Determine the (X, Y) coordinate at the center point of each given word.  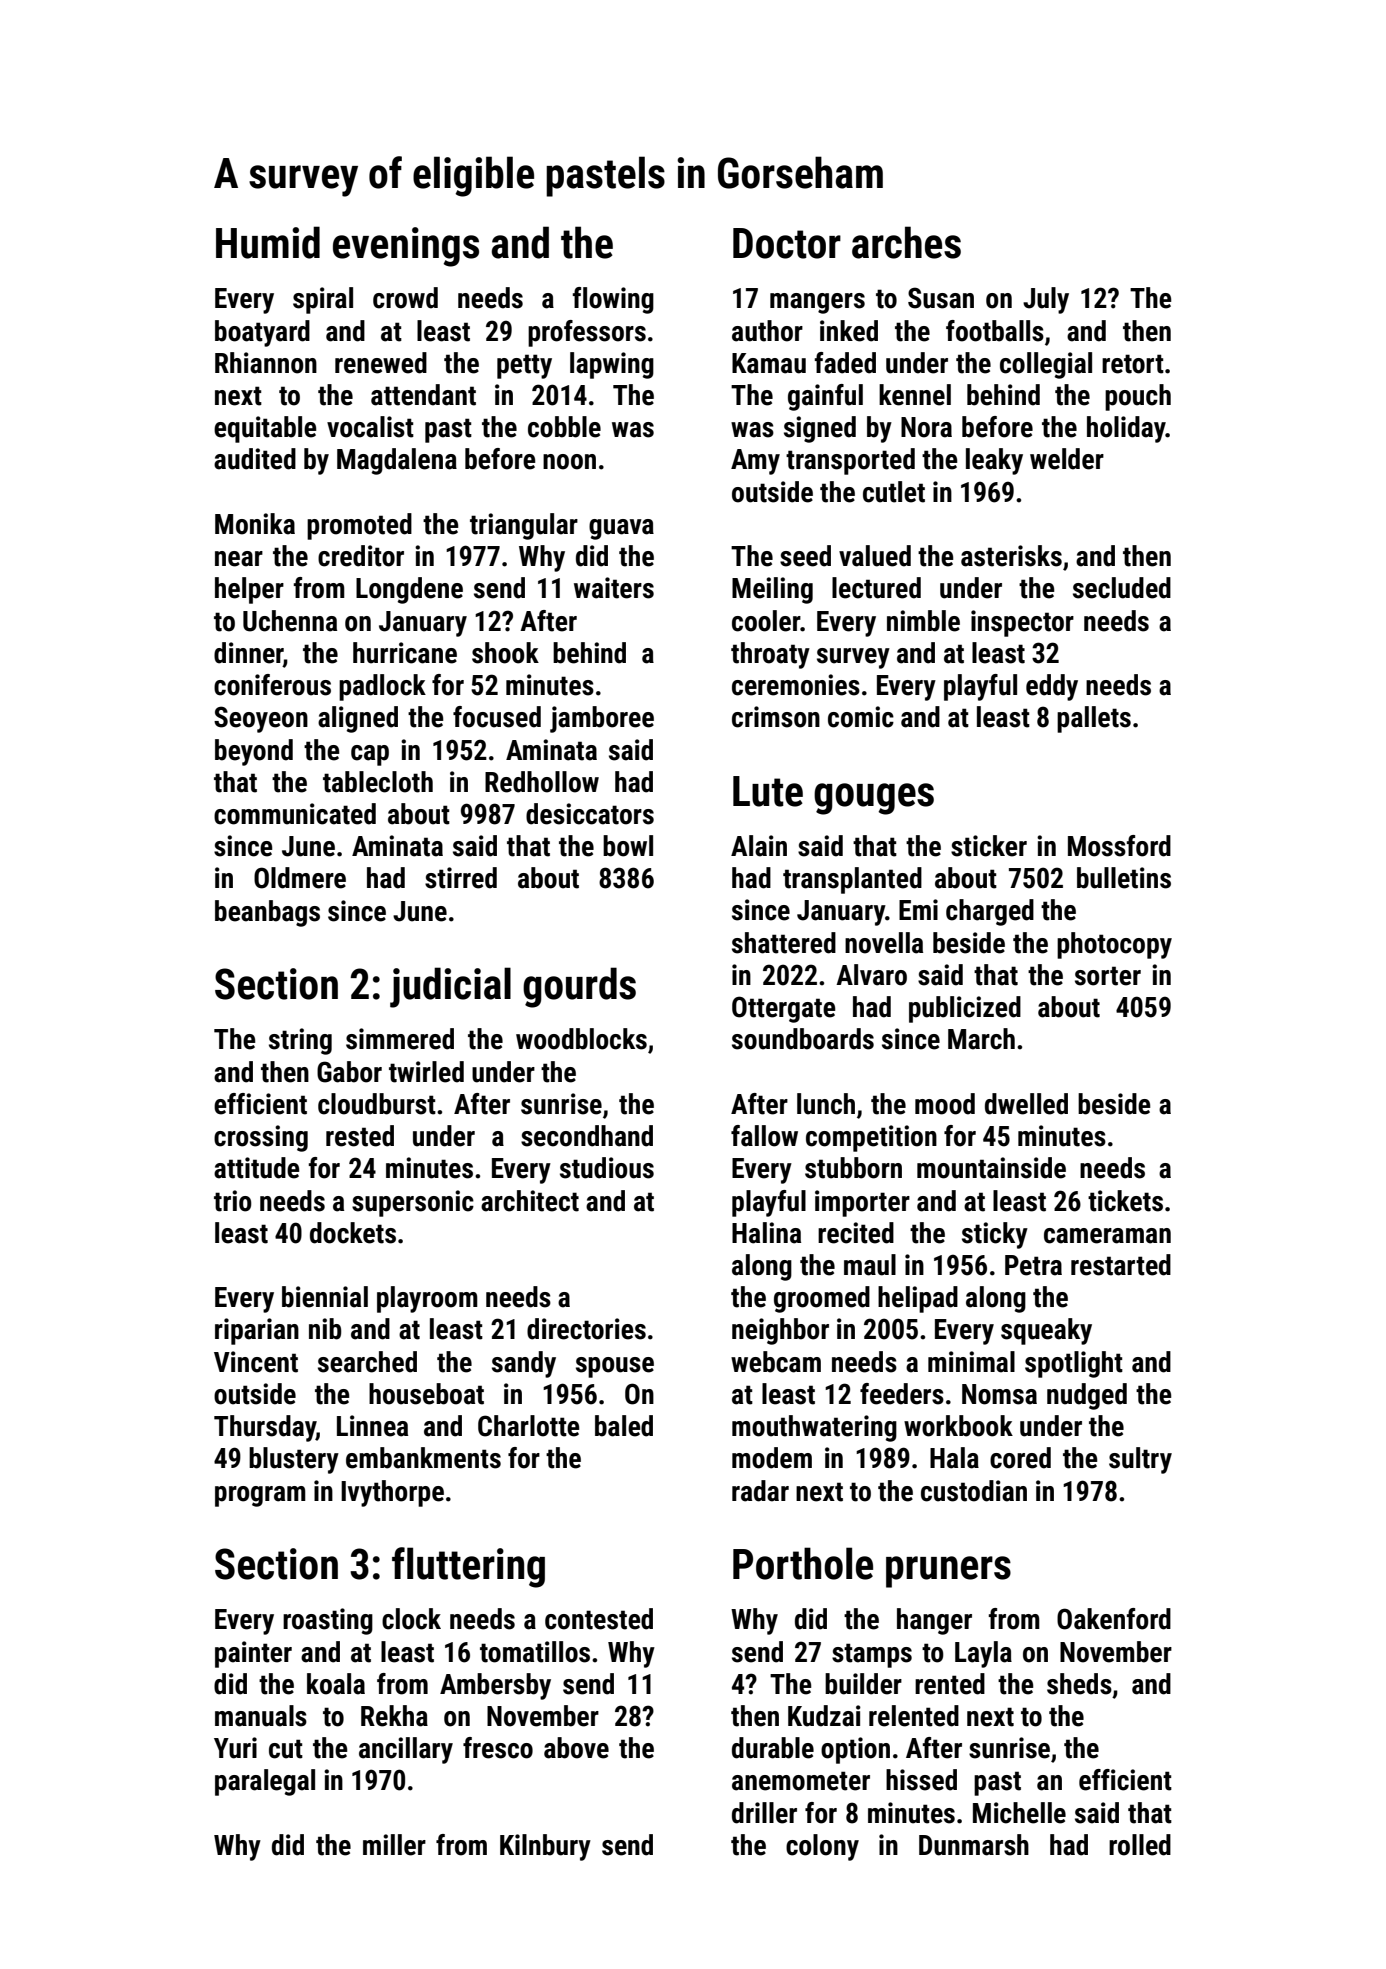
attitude (257, 1168)
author (767, 331)
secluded (1122, 588)
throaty (770, 655)
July (1046, 300)
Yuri (235, 1748)
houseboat (426, 1394)
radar (760, 1491)
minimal (971, 1362)
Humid (268, 242)
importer (862, 1203)
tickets (1125, 1201)
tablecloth (378, 782)
